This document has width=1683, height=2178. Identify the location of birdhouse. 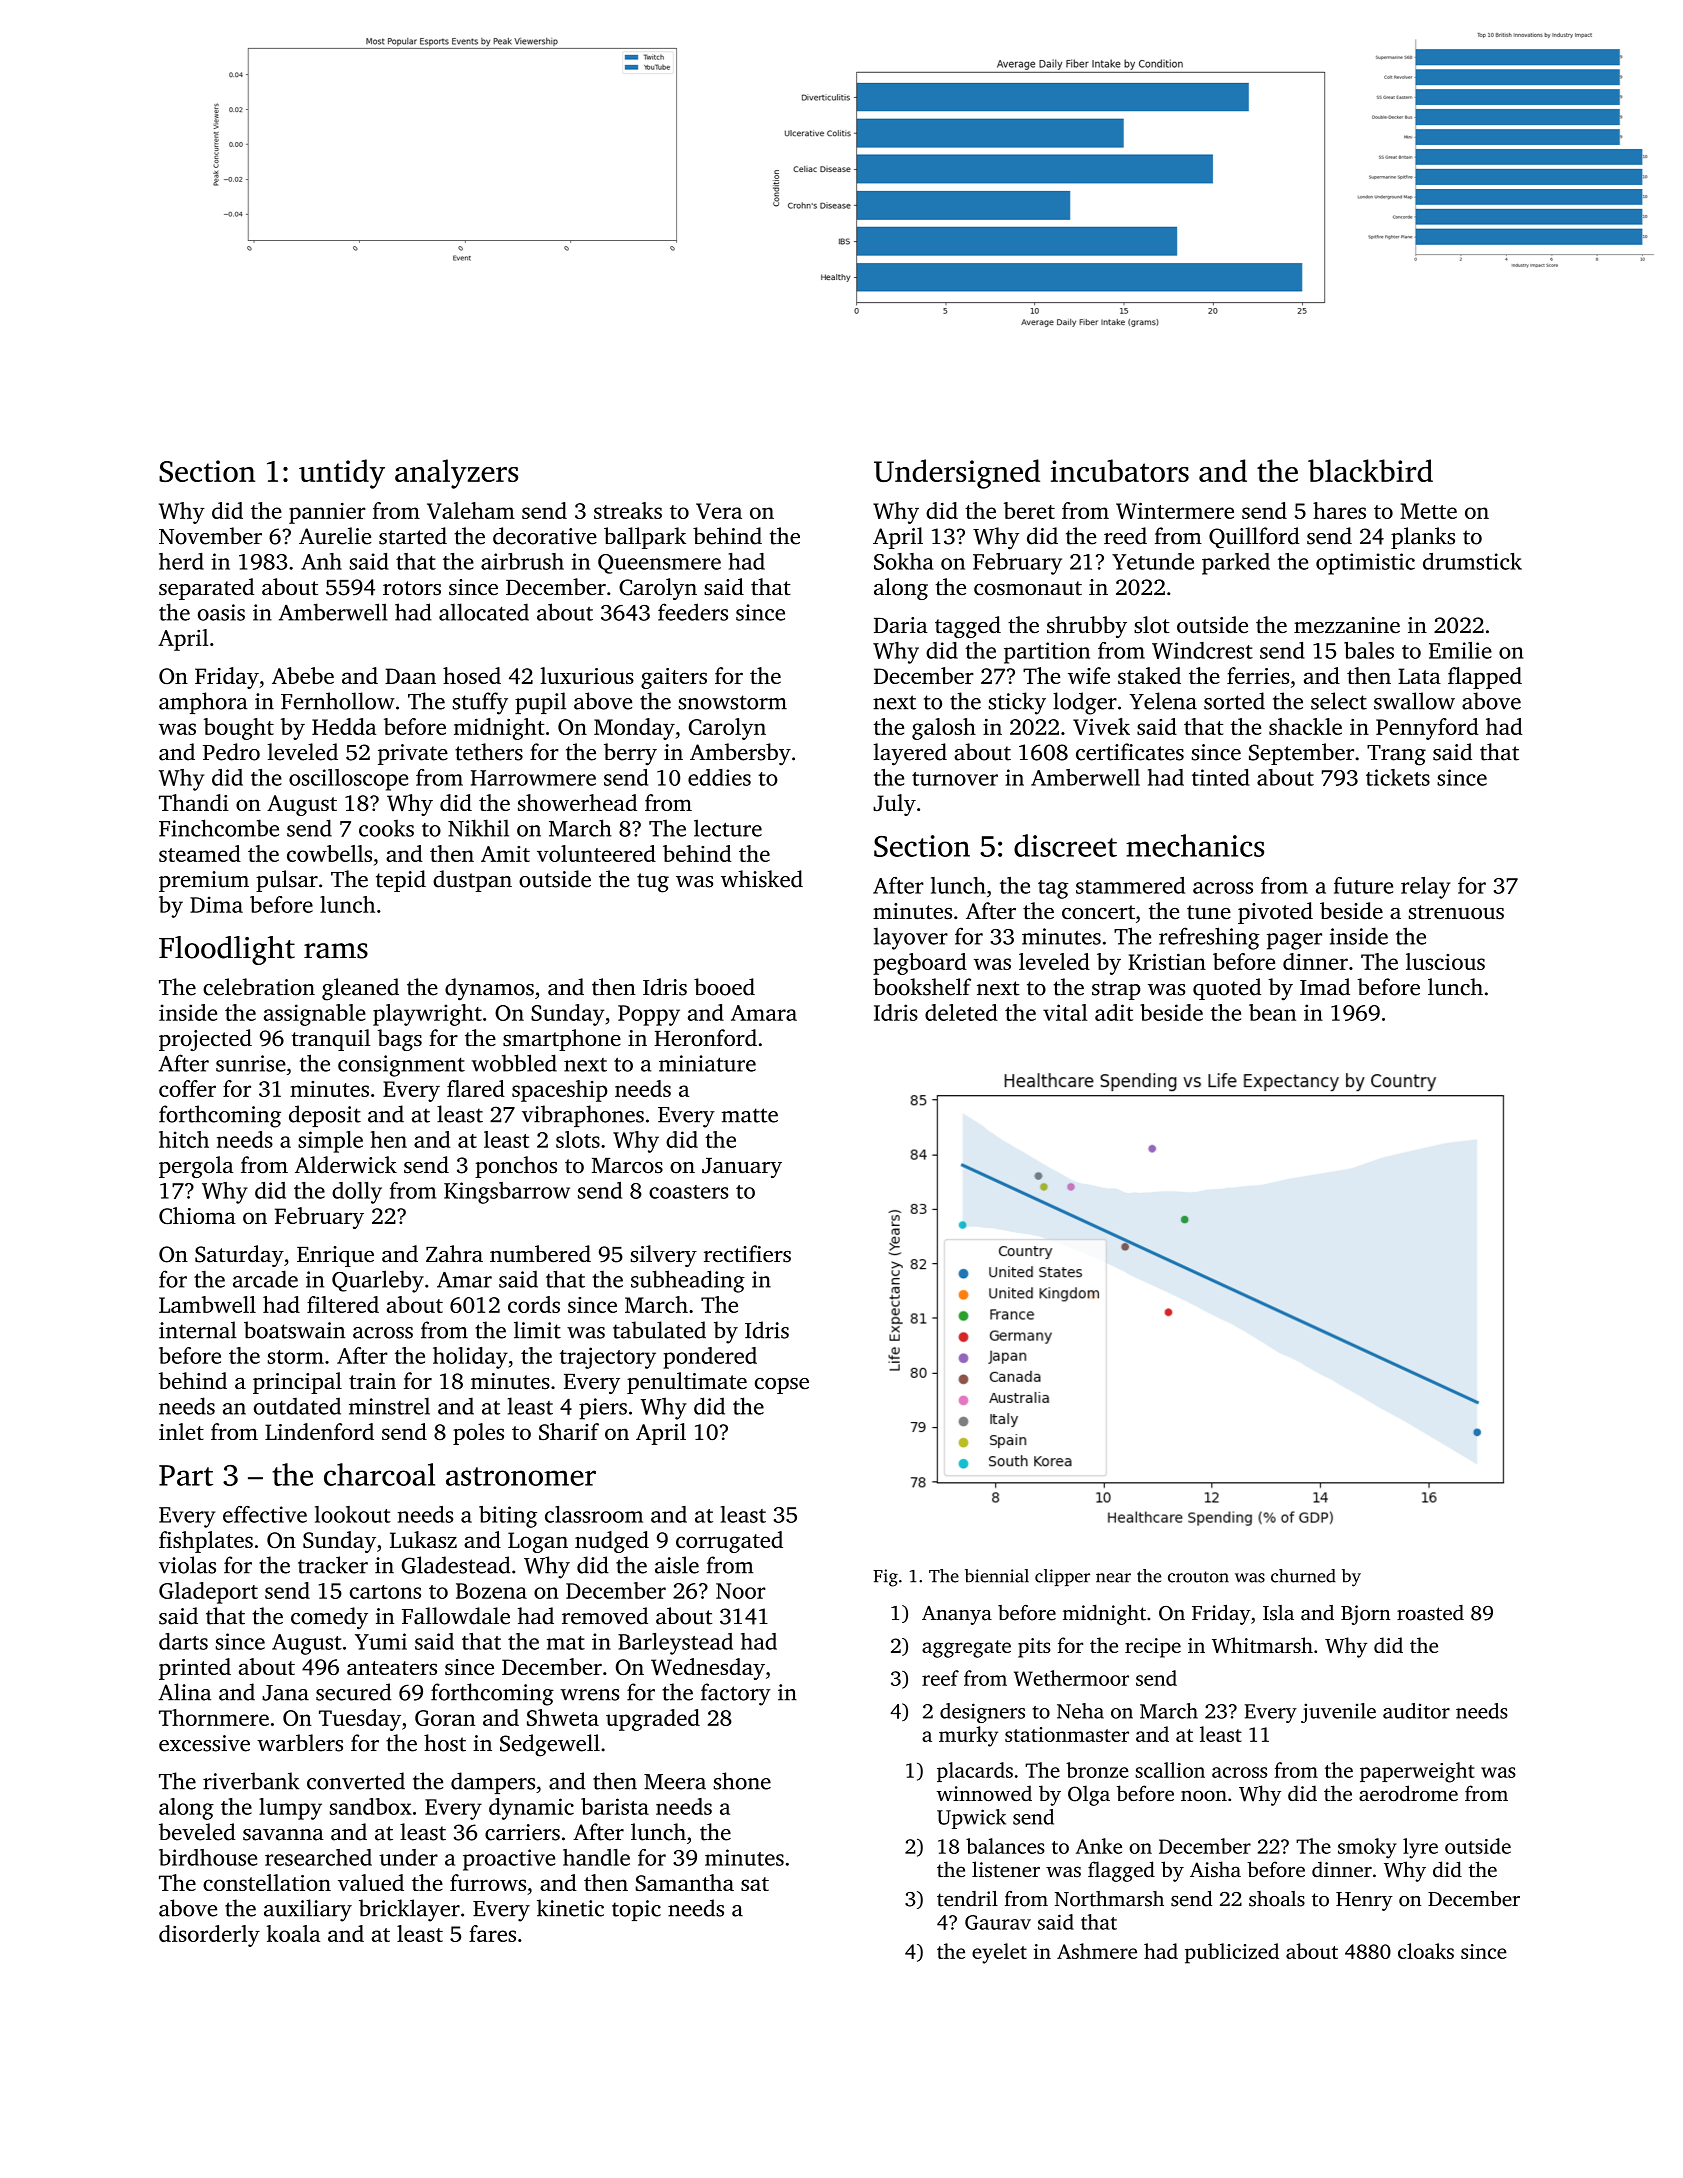
(208, 1857).
